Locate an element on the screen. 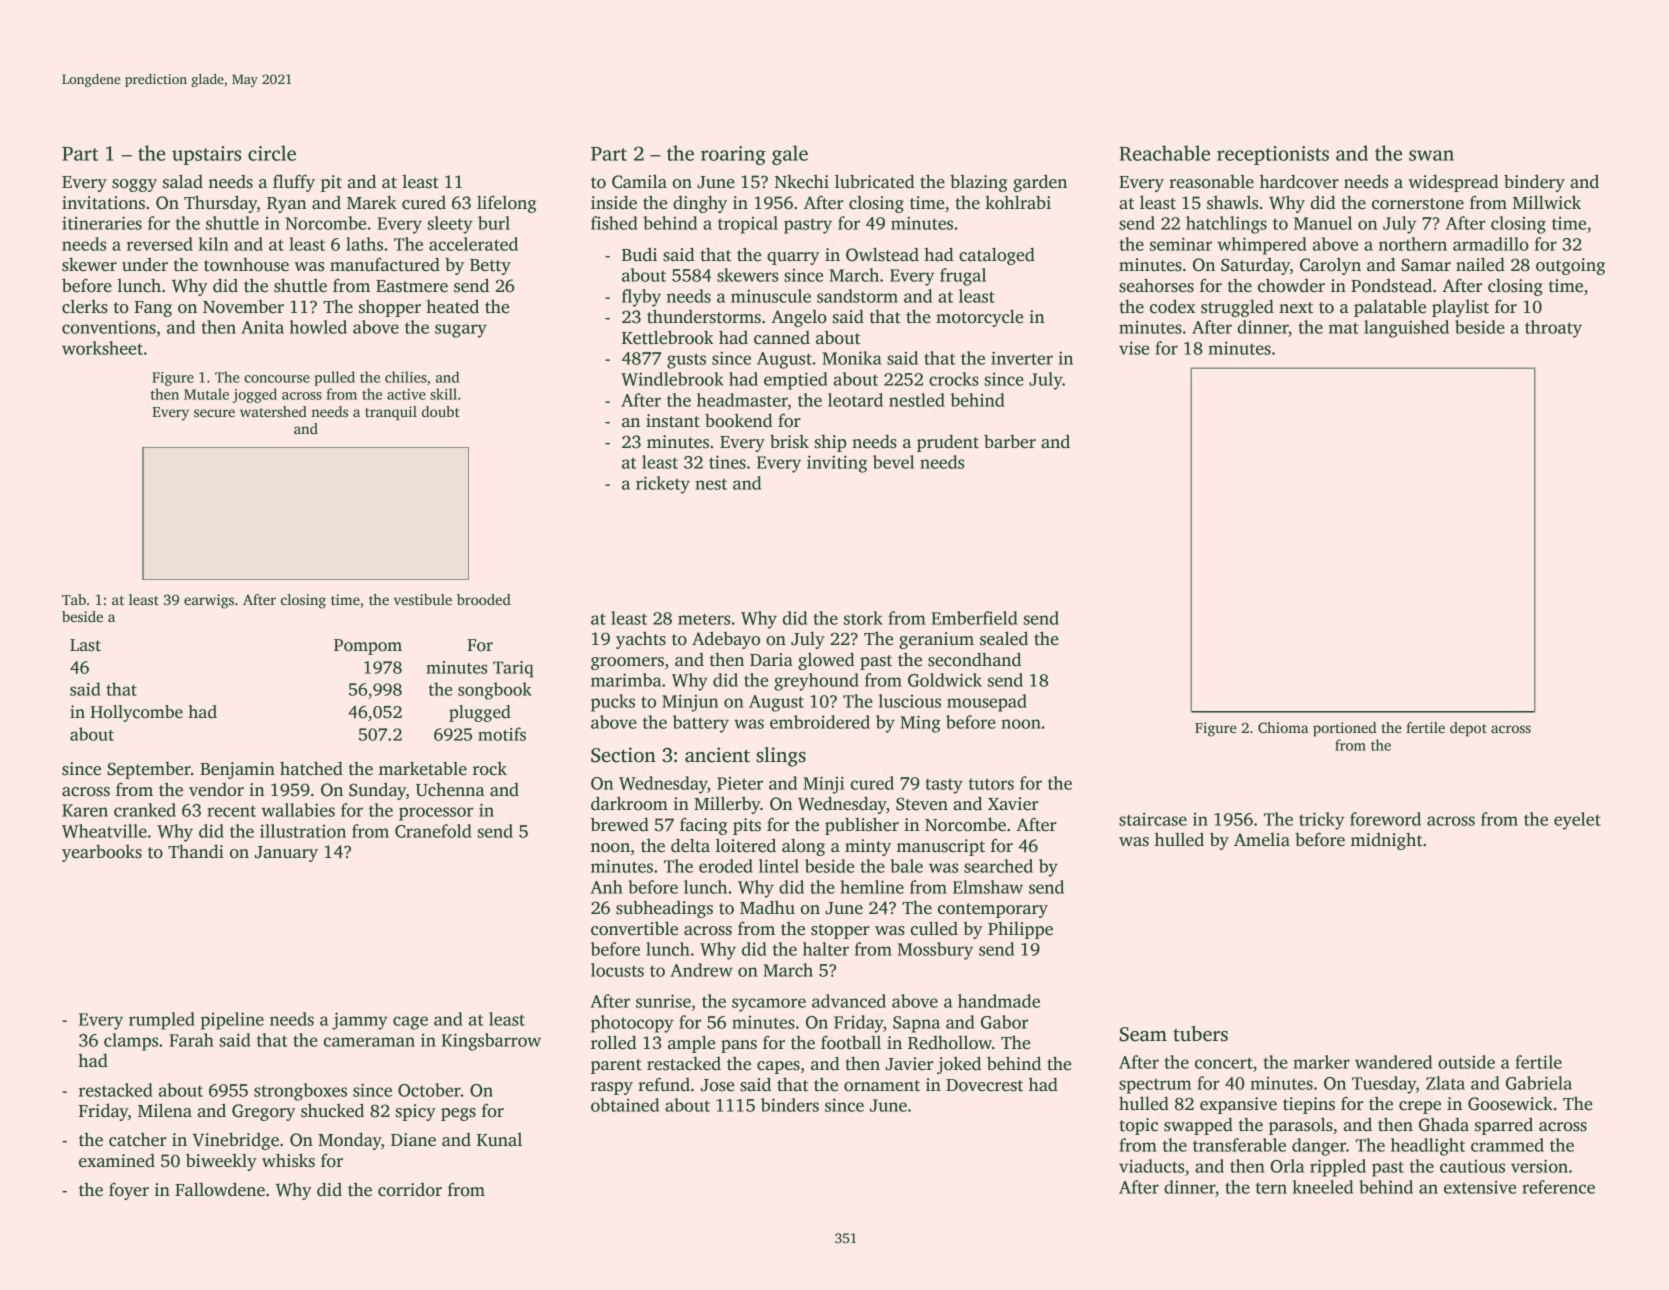  Reachable is located at coordinates (1164, 153).
